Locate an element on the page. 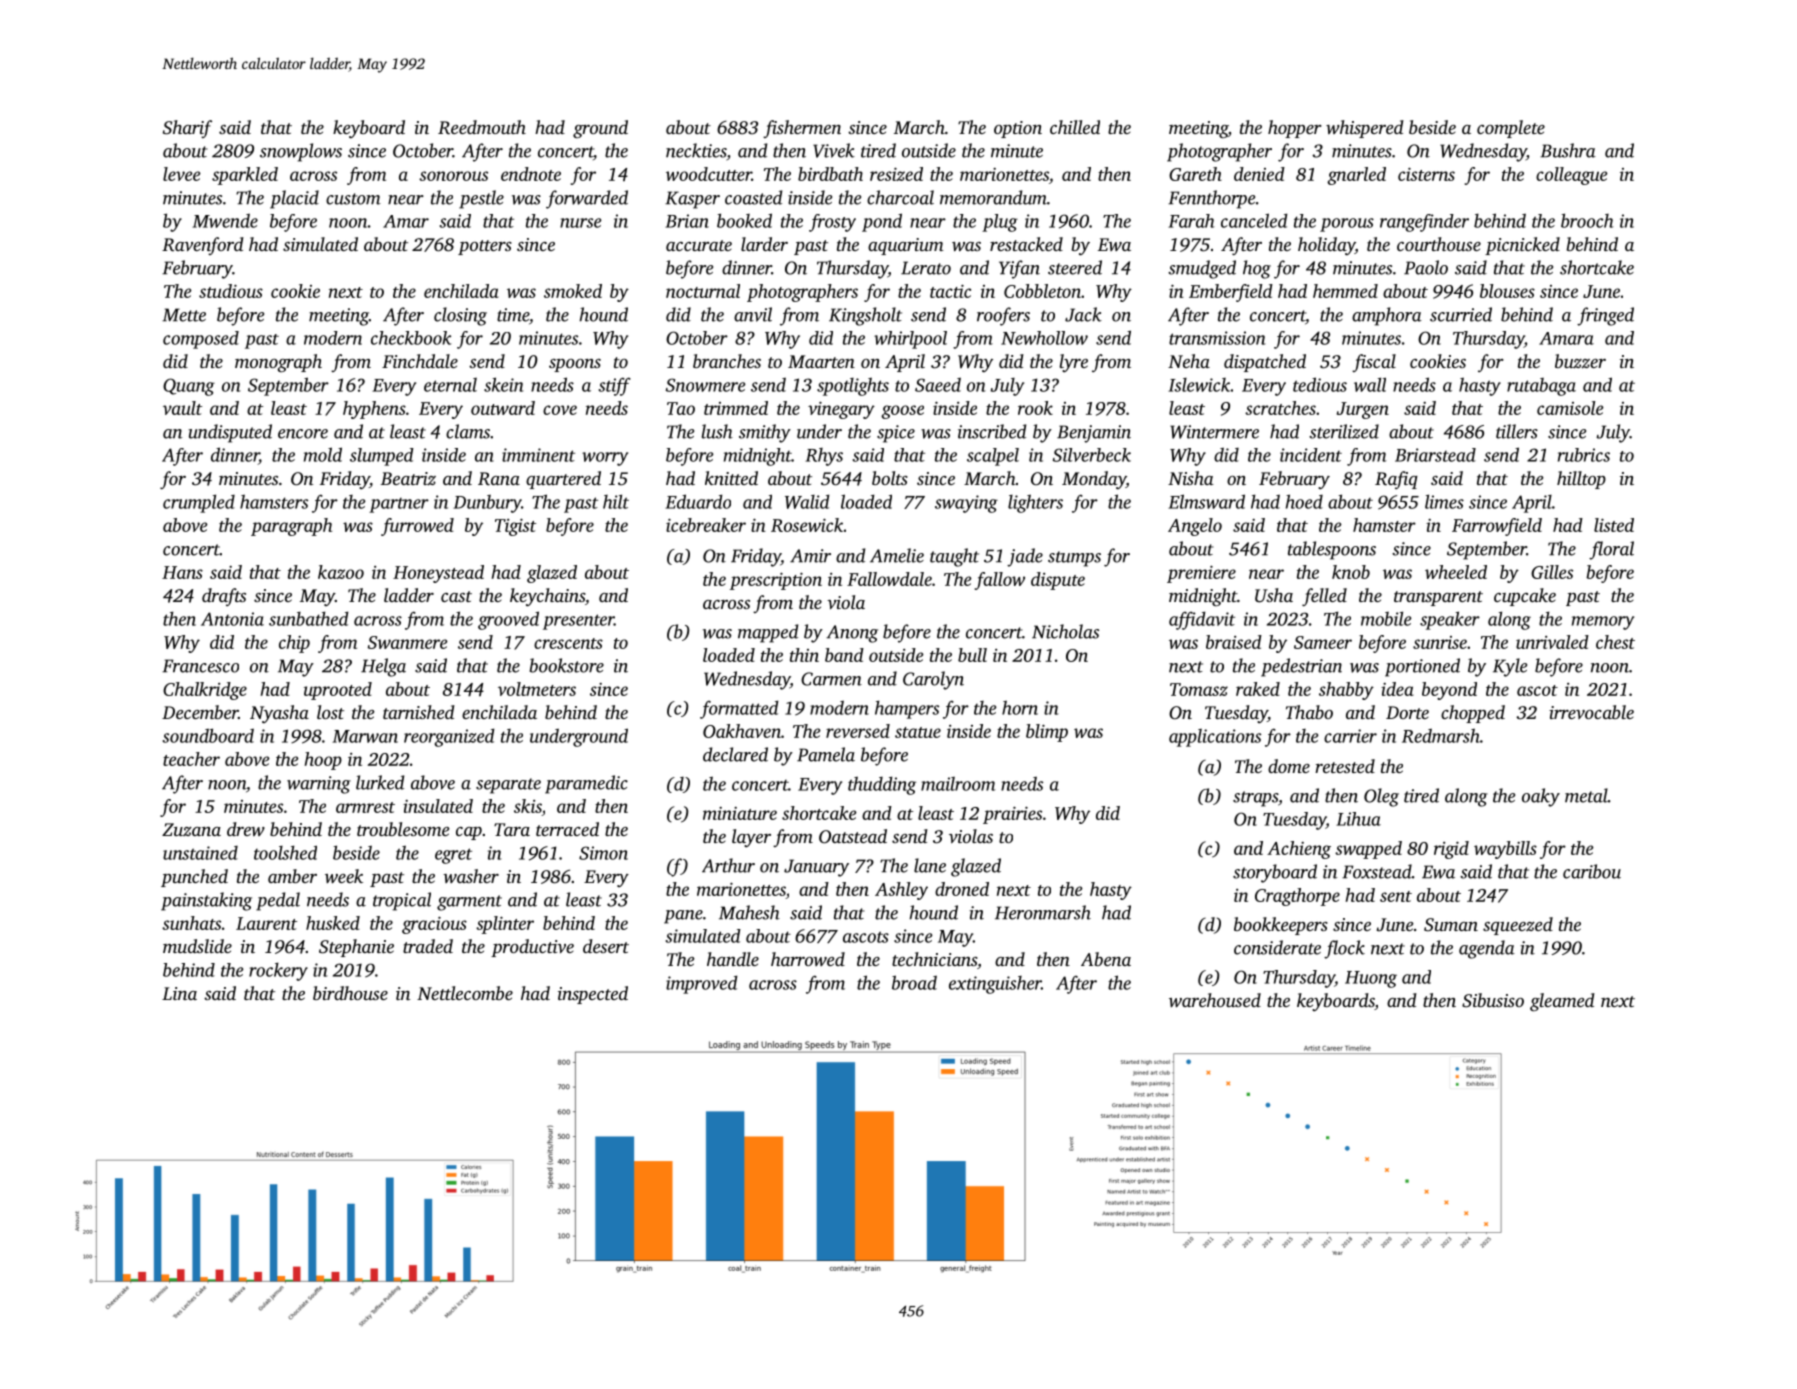 This page has height=1389, width=1797. stumps is located at coordinates (1074, 559).
